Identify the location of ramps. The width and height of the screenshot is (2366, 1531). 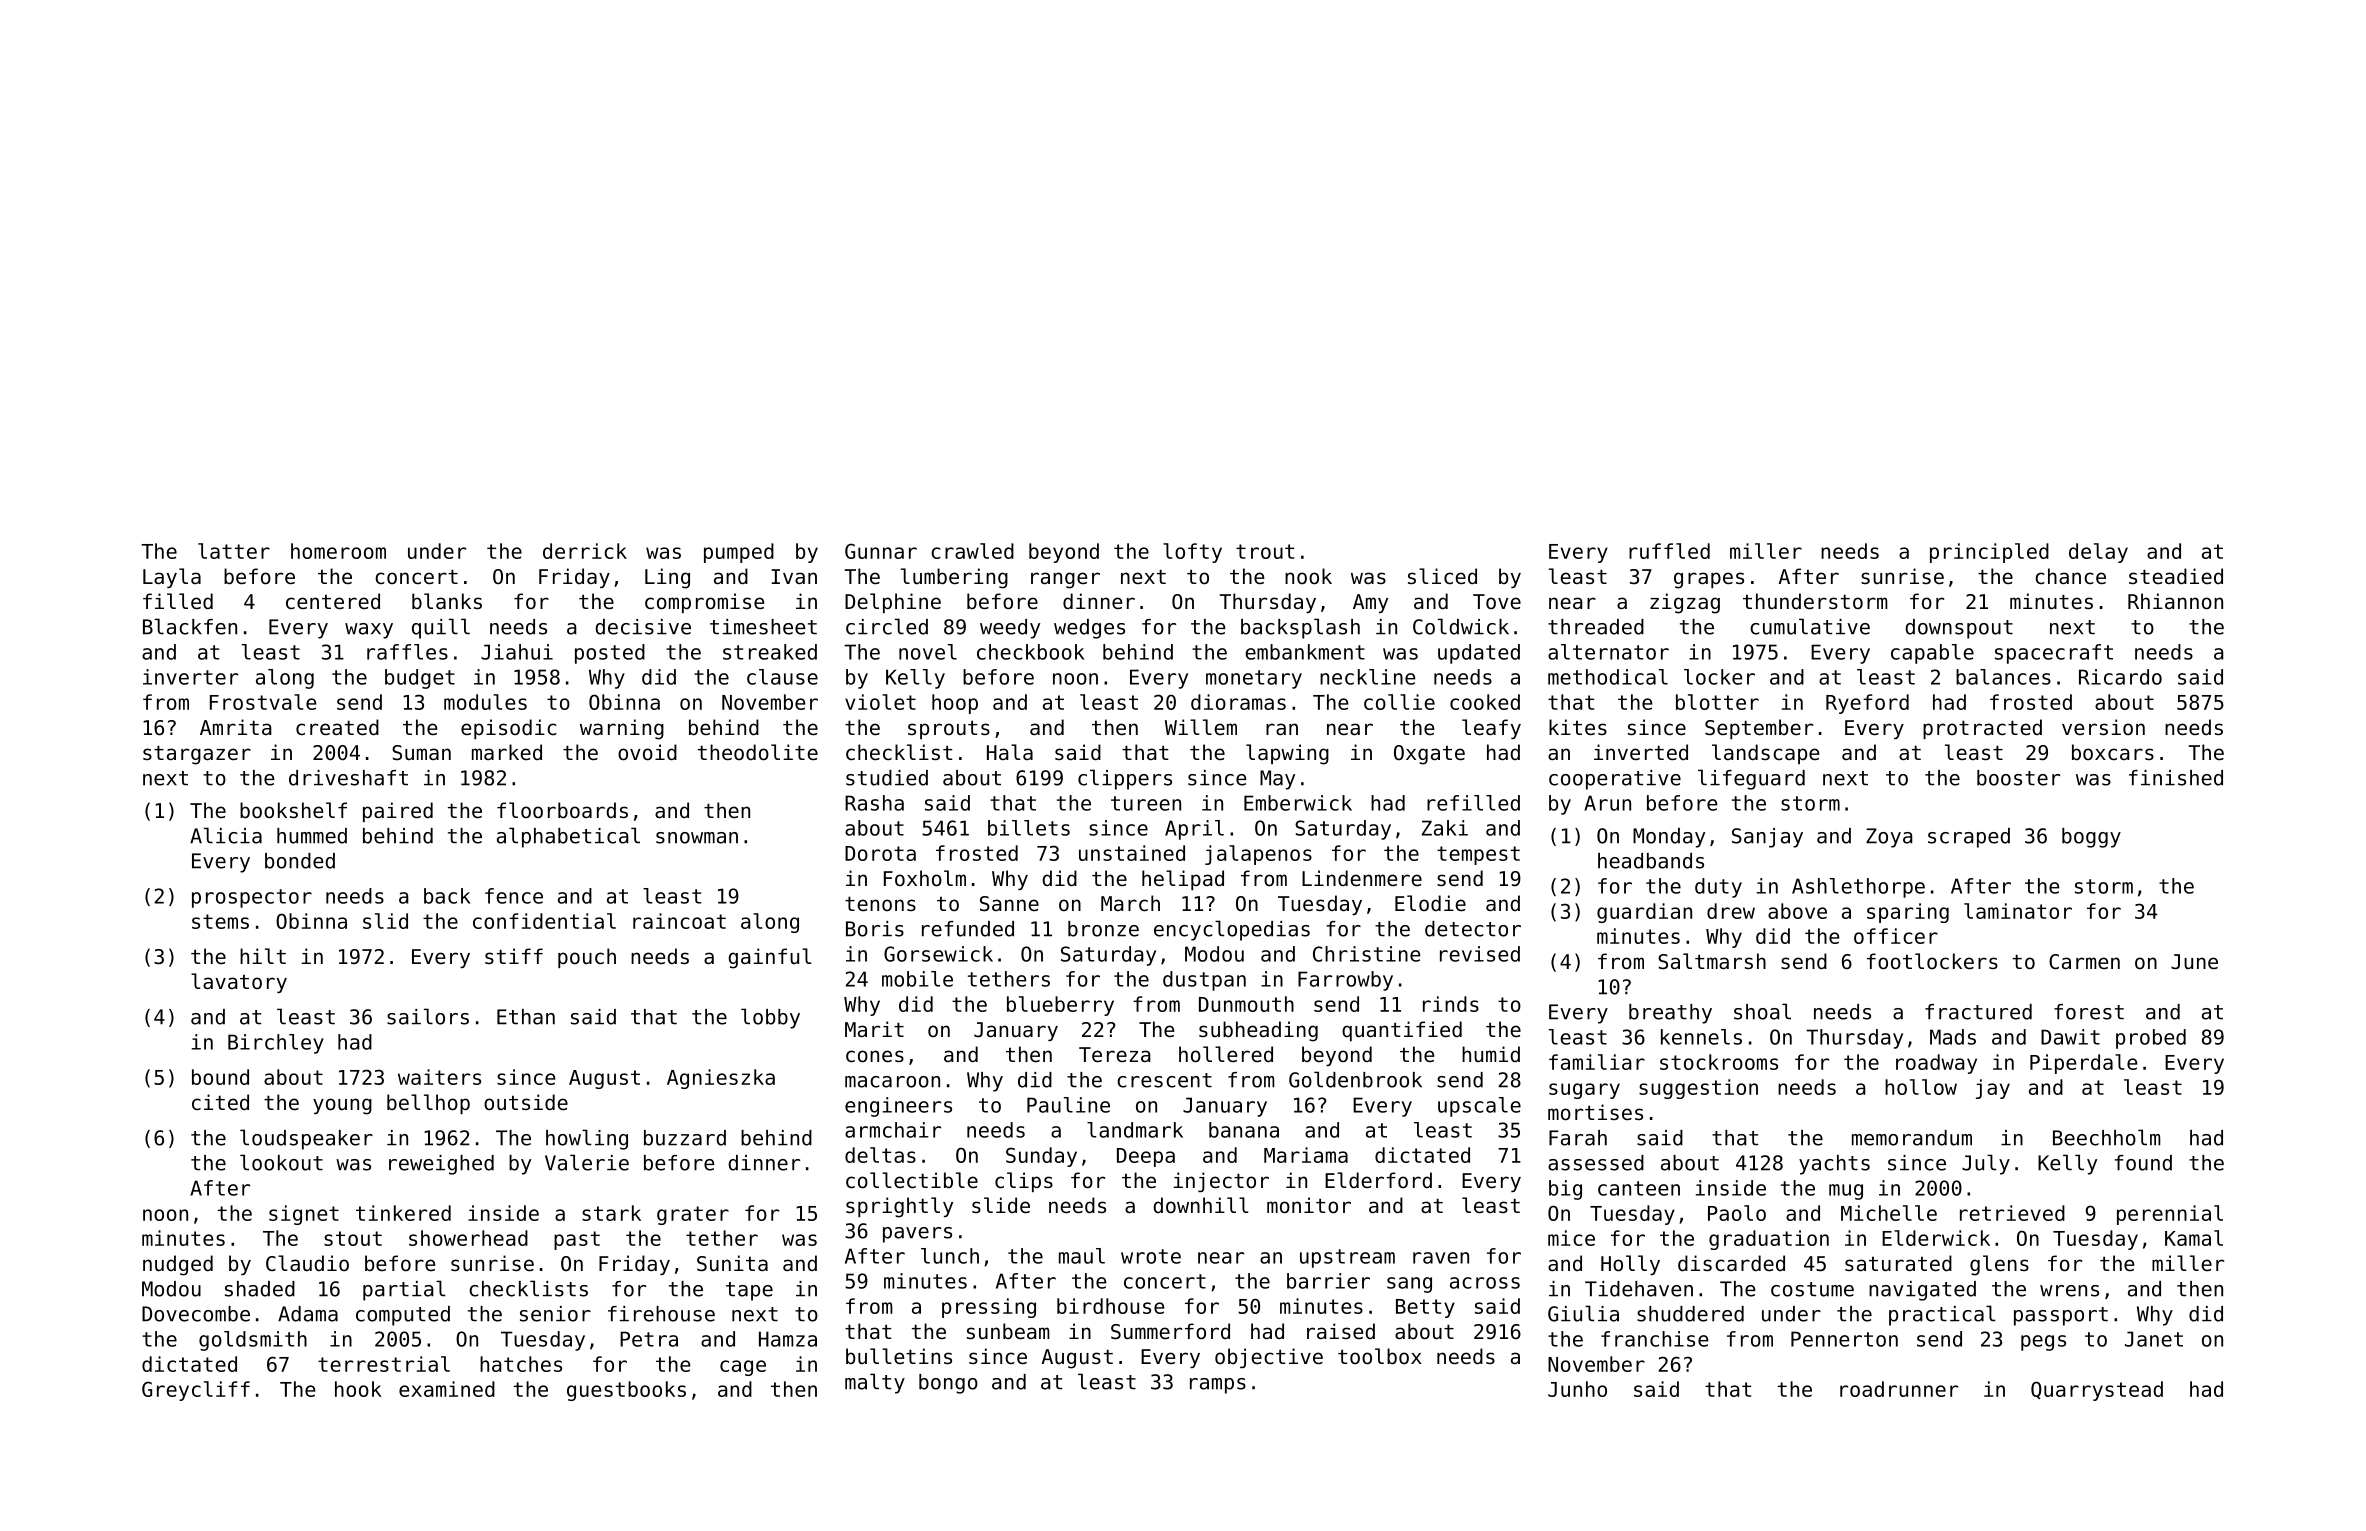
(1218, 1386).
